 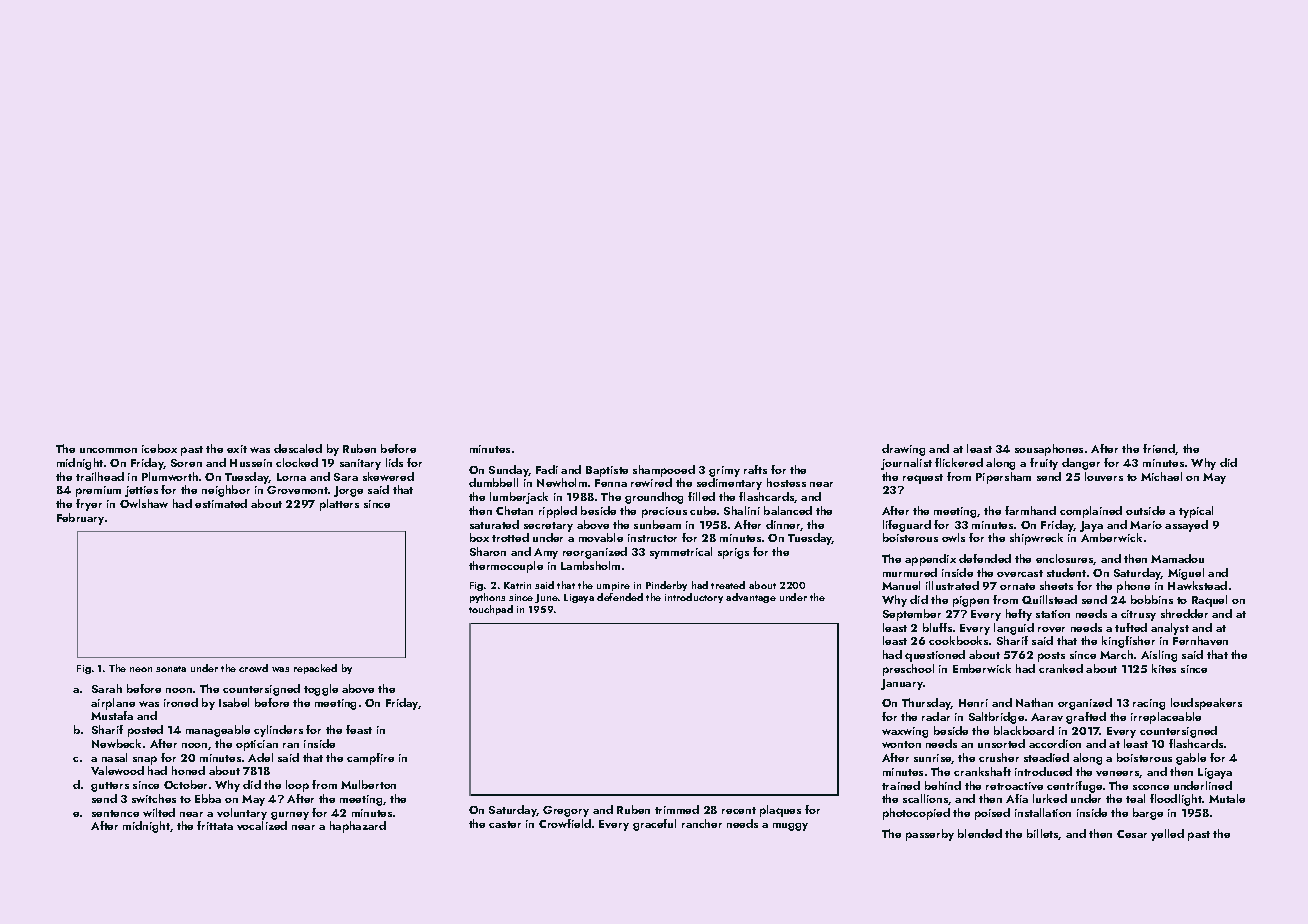 I want to click on Hawkstead, so click(x=1197, y=585).
